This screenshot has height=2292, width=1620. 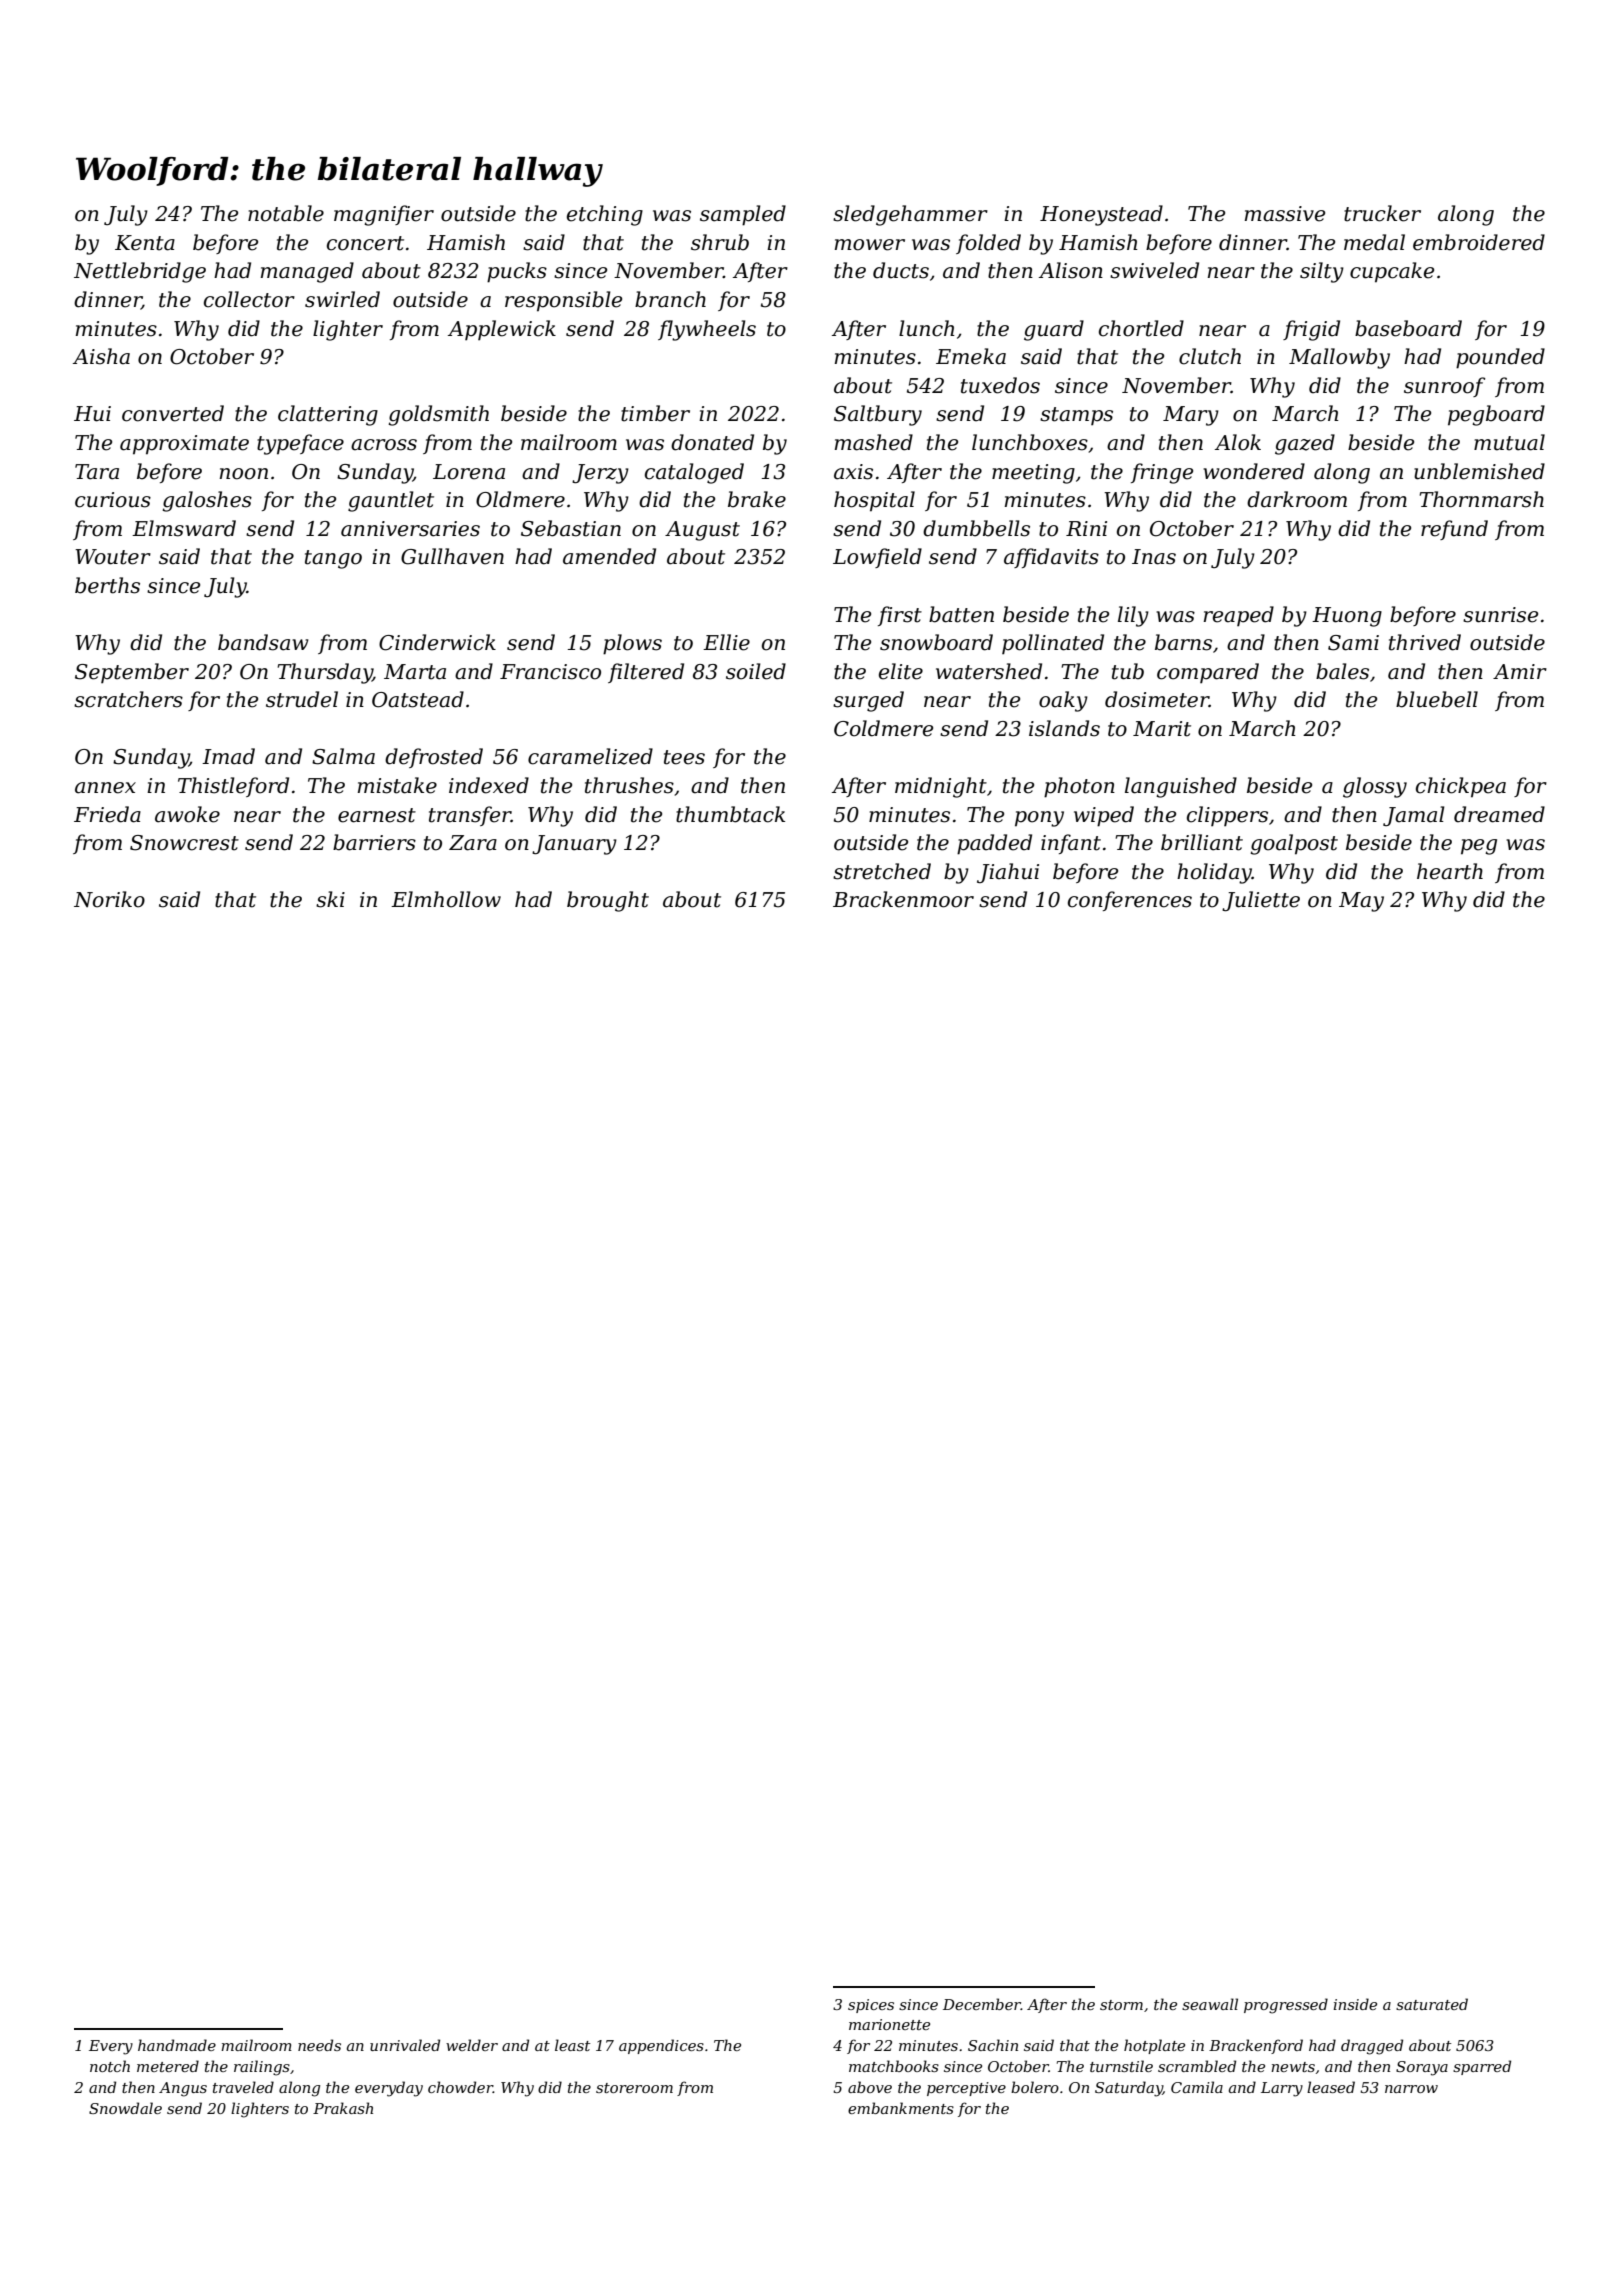 What do you see at coordinates (903, 899) in the screenshot?
I see `Brackenmoor` at bounding box center [903, 899].
